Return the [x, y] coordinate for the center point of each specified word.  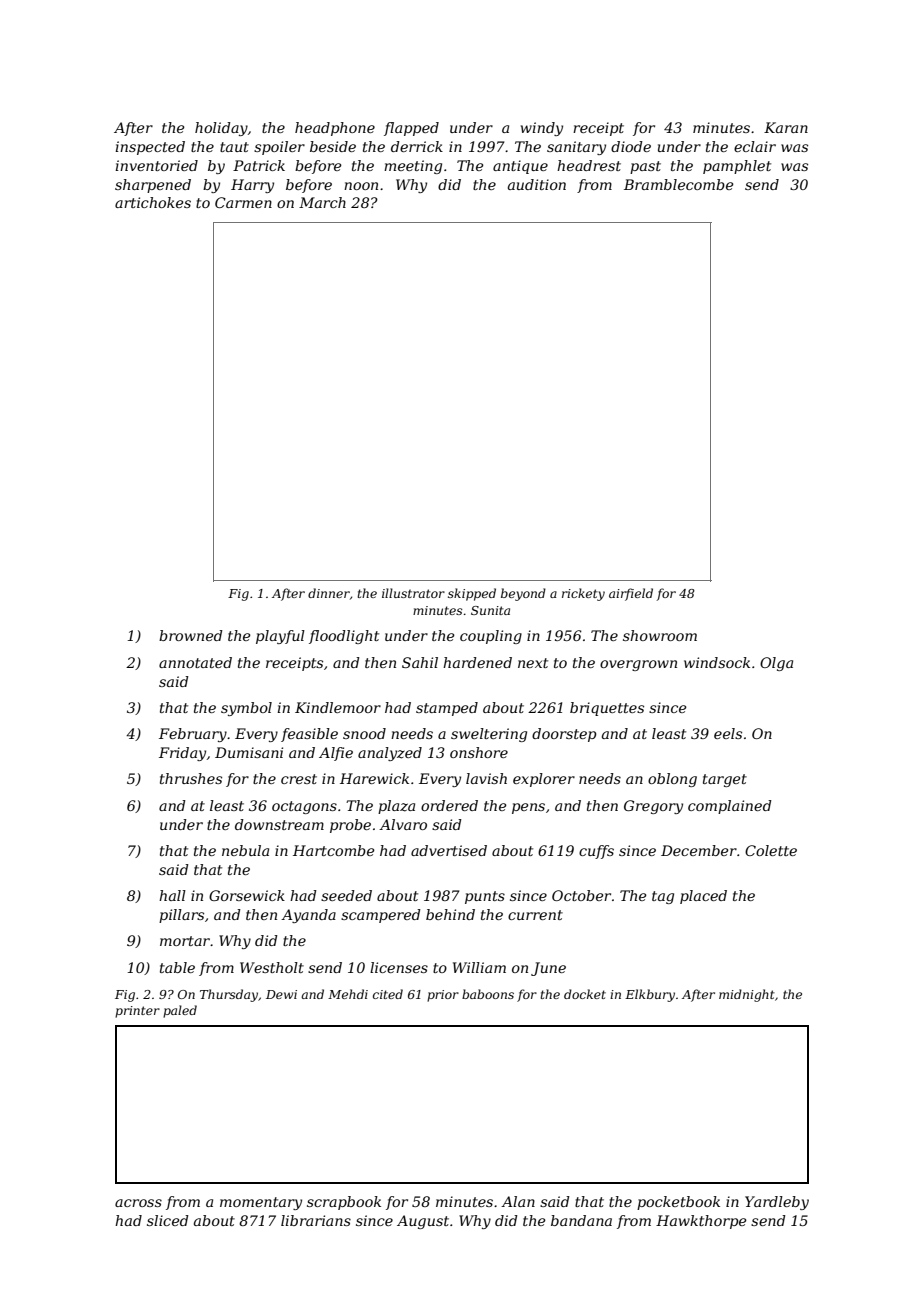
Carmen [243, 202]
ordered [449, 805]
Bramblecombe [679, 184]
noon [361, 186]
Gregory [653, 807]
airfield [631, 594]
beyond [523, 594]
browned [191, 635]
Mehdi [348, 994]
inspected [150, 148]
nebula [245, 850]
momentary [261, 1203]
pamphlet [737, 167]
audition [537, 184]
